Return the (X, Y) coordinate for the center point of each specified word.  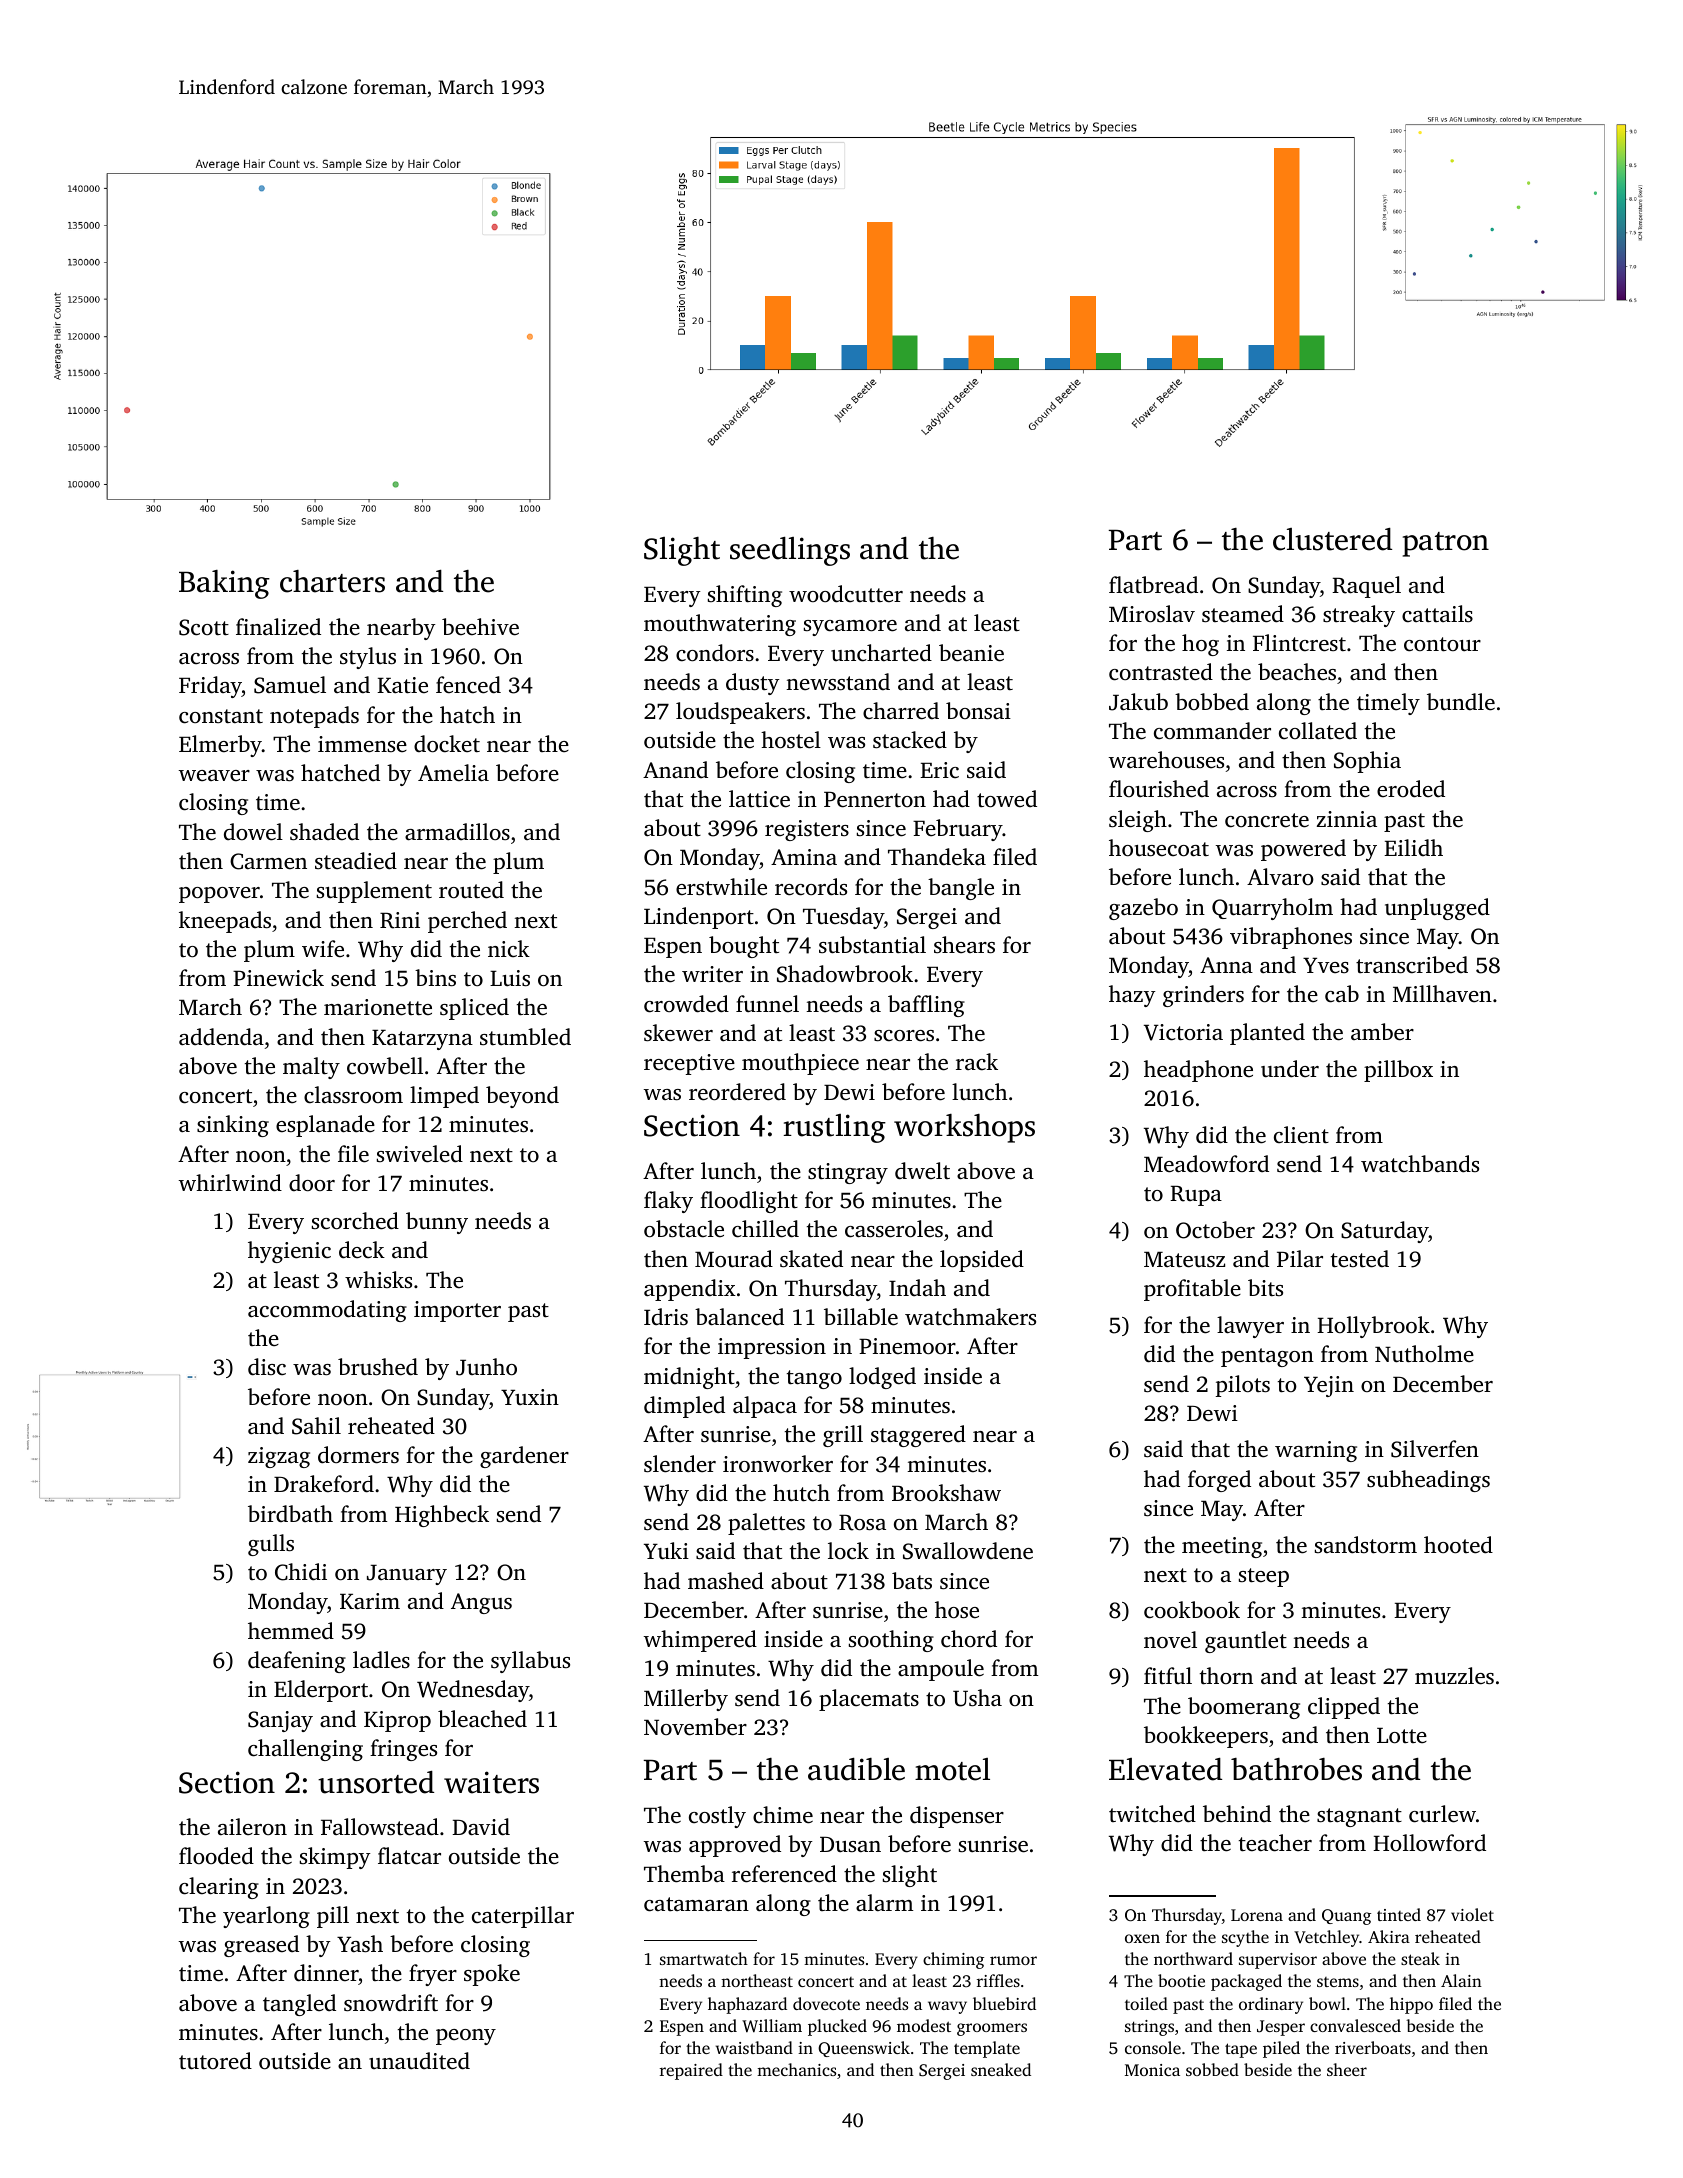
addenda (221, 1037)
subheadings (1428, 1481)
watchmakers (970, 1316)
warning (1316, 1451)
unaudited (419, 2061)
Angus (481, 1603)
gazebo (1143, 909)
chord (969, 1639)
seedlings (790, 551)
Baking (224, 584)
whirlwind (230, 1183)
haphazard (747, 2005)
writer (712, 974)
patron (1446, 544)
